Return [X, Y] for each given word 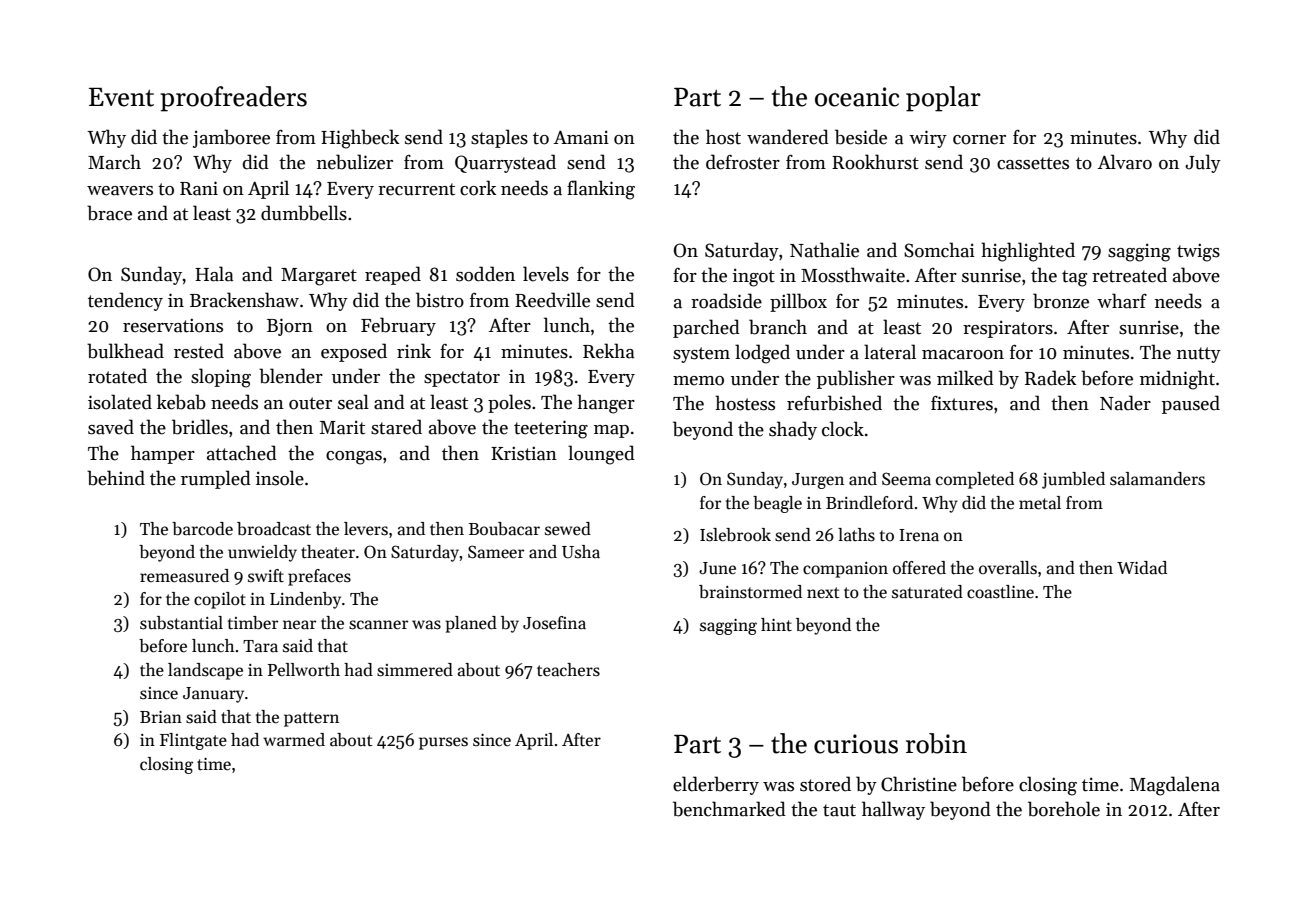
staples [499, 138]
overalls [1008, 568]
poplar [943, 99]
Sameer [496, 552]
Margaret [319, 277]
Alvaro [1125, 162]
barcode [202, 529]
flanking [601, 190]
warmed [294, 740]
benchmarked [729, 809]
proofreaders [233, 99]
